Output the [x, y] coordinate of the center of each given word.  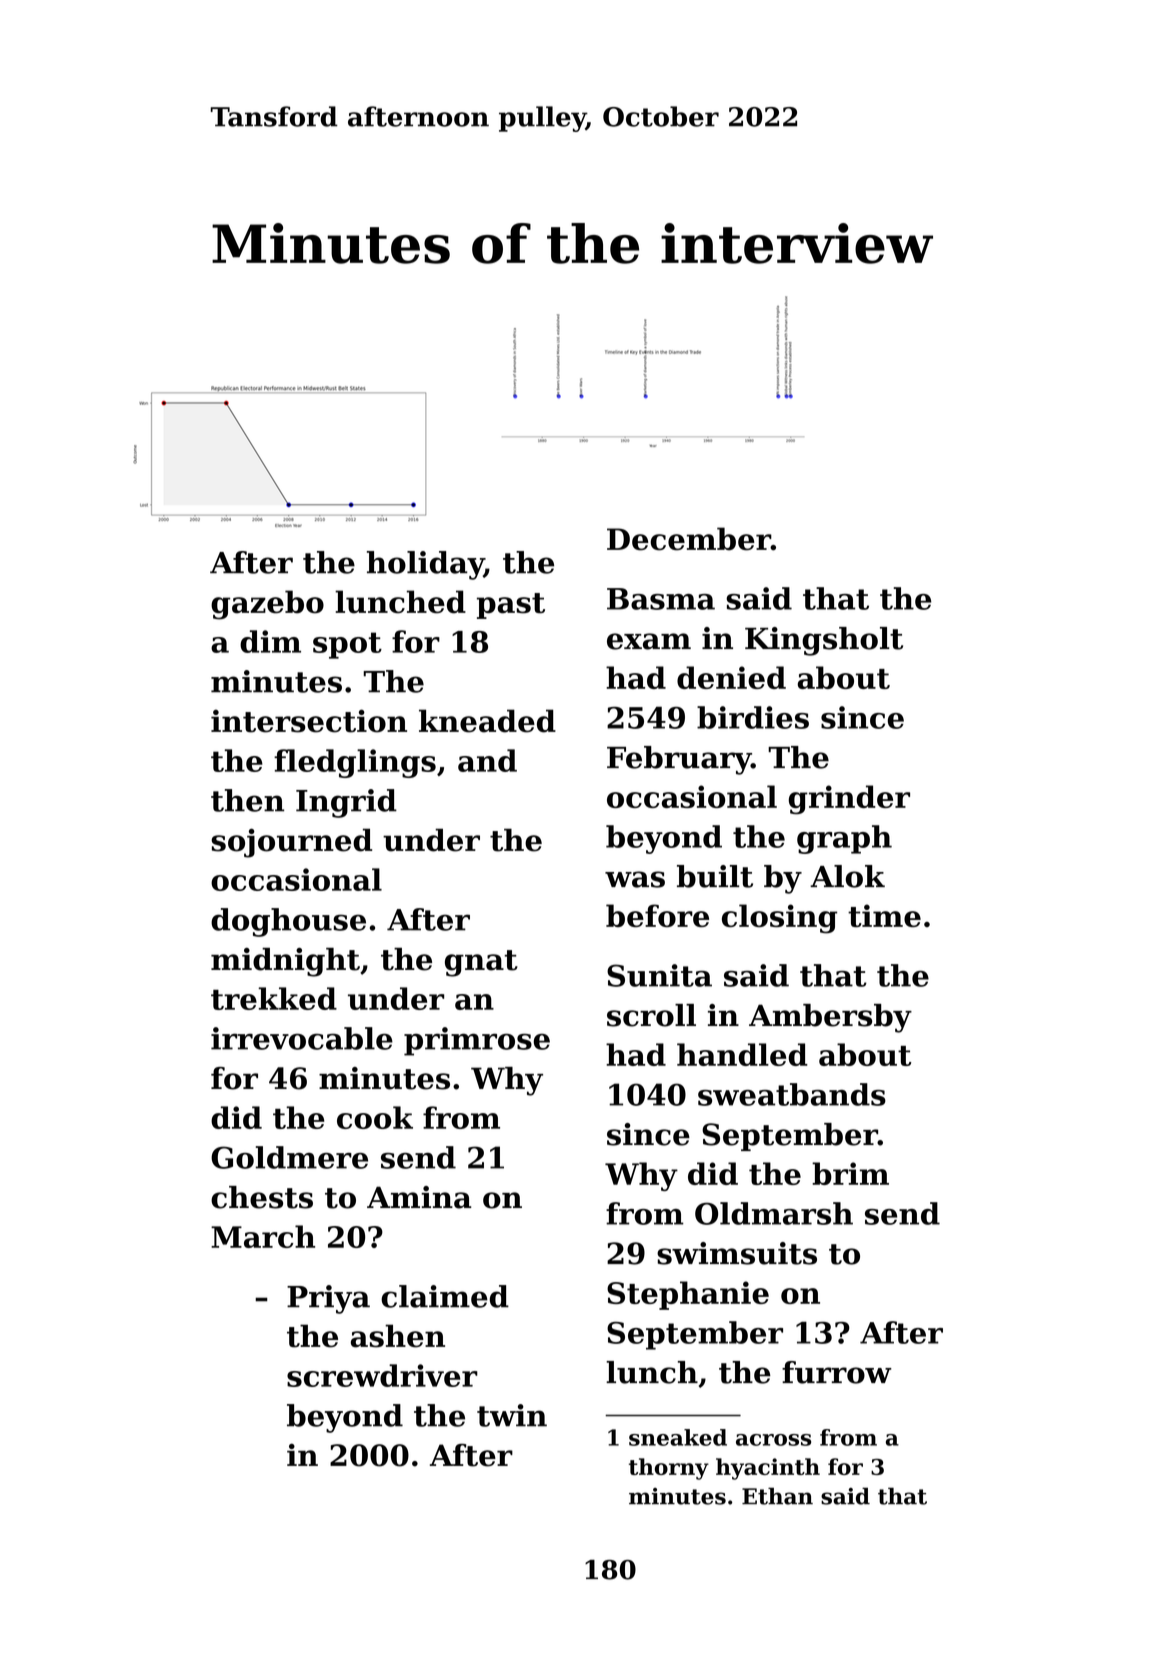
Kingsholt [824, 641]
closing [779, 919]
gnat [481, 963]
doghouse [288, 922]
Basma [661, 599]
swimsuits [737, 1253]
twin [512, 1415]
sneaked [678, 1437]
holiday [425, 565]
